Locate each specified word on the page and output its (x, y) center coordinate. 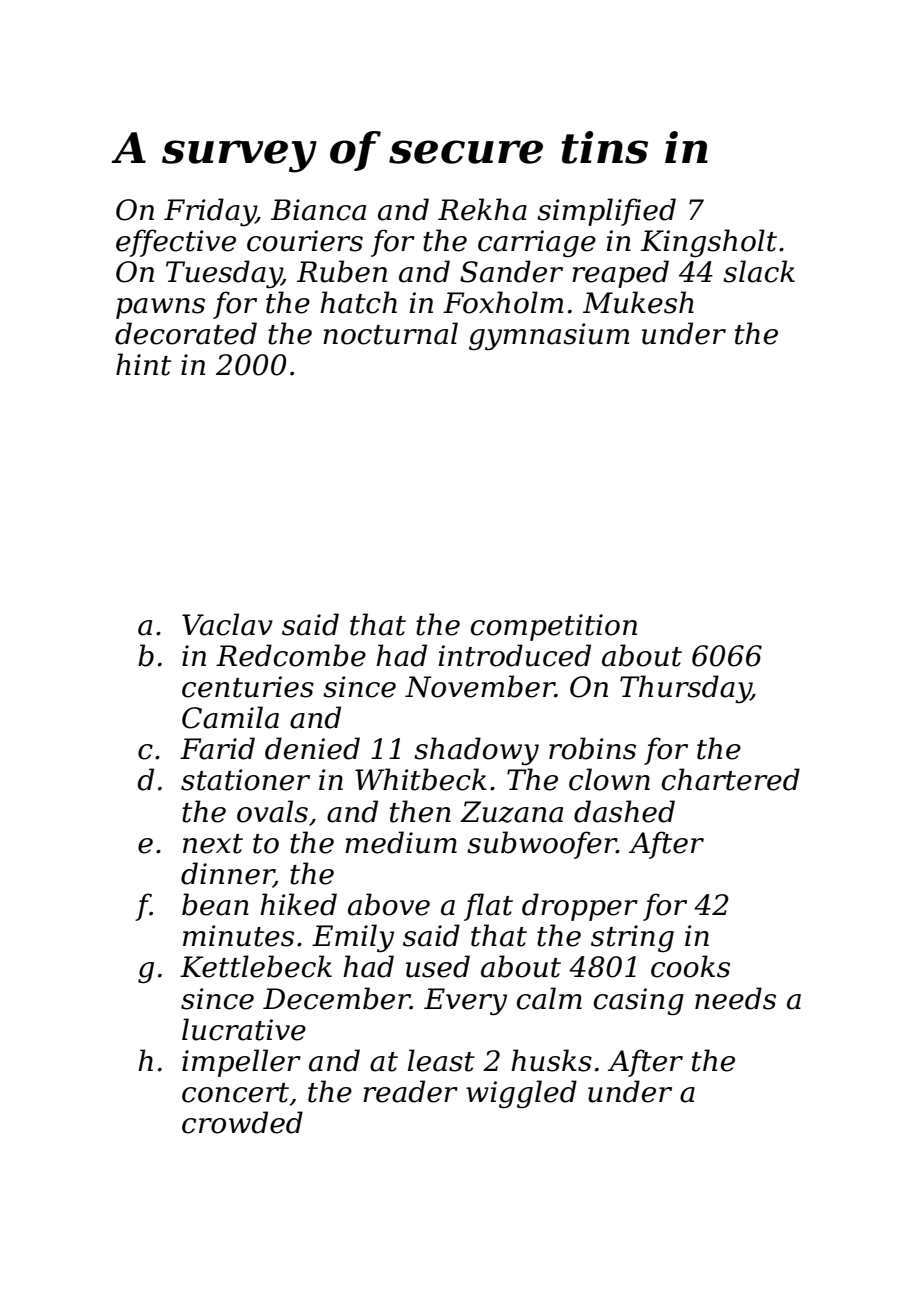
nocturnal (390, 333)
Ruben (342, 271)
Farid (217, 748)
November (480, 686)
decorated (186, 333)
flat (488, 907)
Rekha (482, 209)
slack (759, 271)
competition (554, 627)
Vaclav (227, 624)
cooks (690, 966)
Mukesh (638, 302)
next (213, 844)
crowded (242, 1122)
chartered (731, 779)
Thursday (685, 689)
